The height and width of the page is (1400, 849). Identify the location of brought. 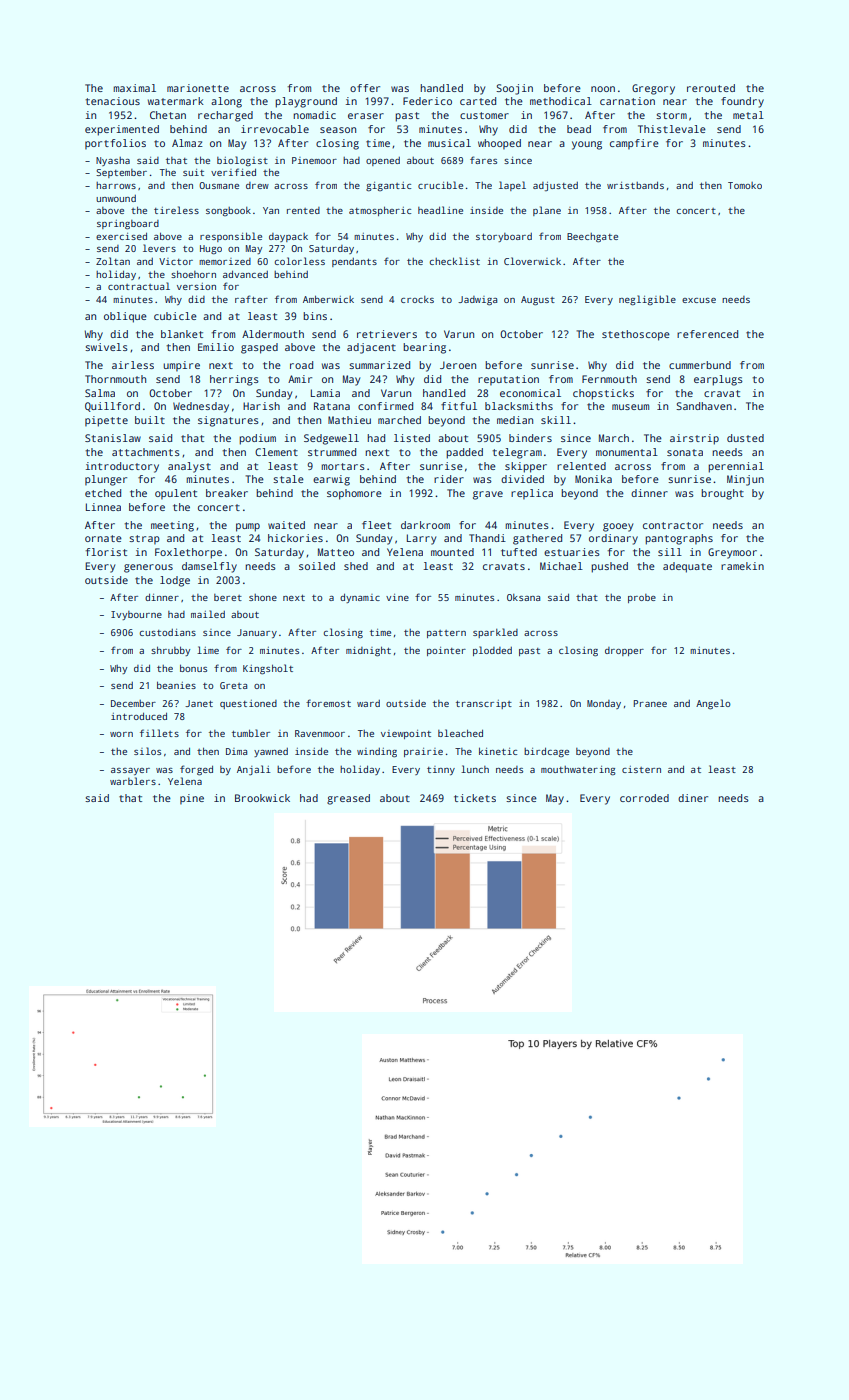
(722, 494).
